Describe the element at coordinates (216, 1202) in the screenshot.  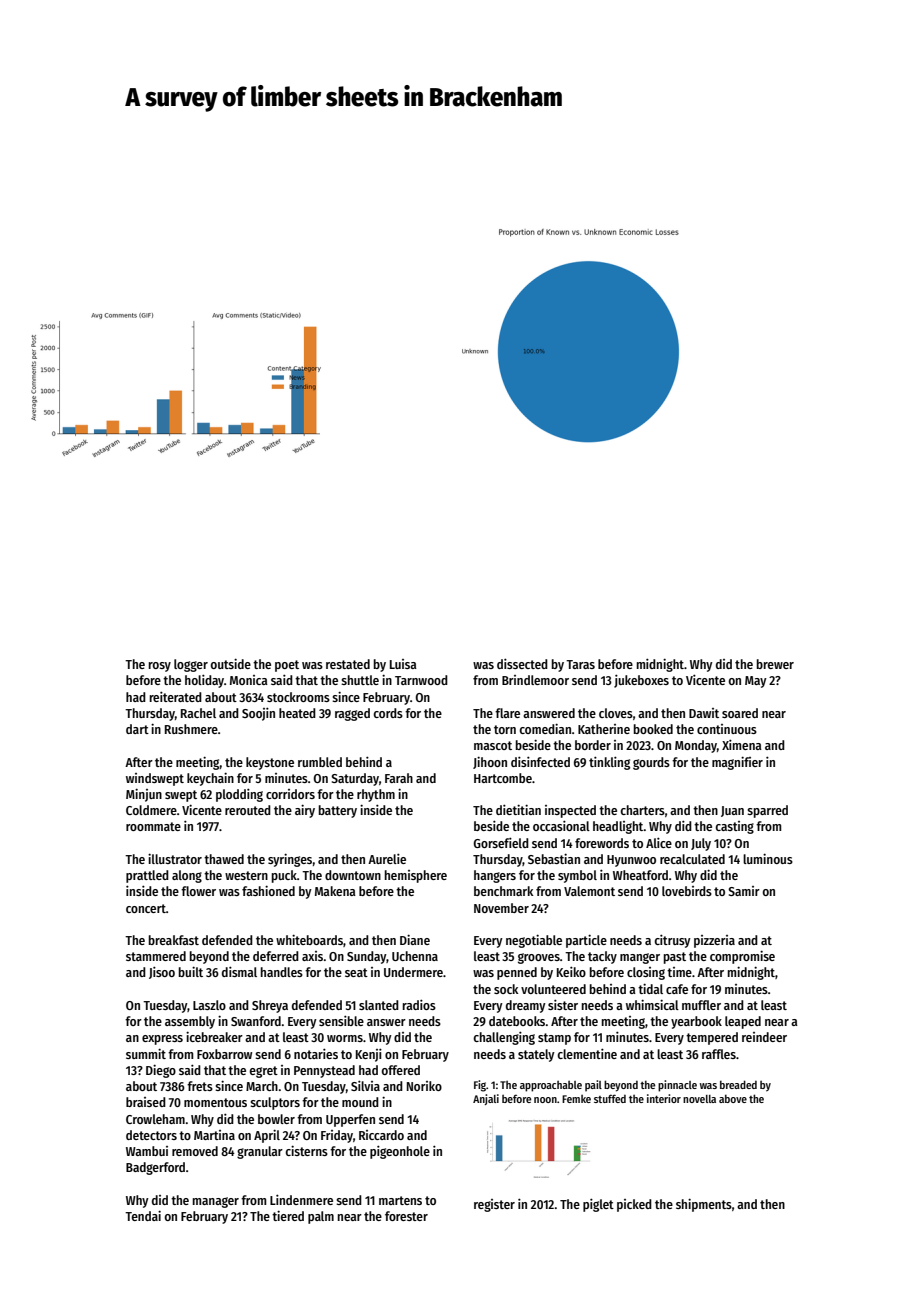
I see `manager` at that location.
